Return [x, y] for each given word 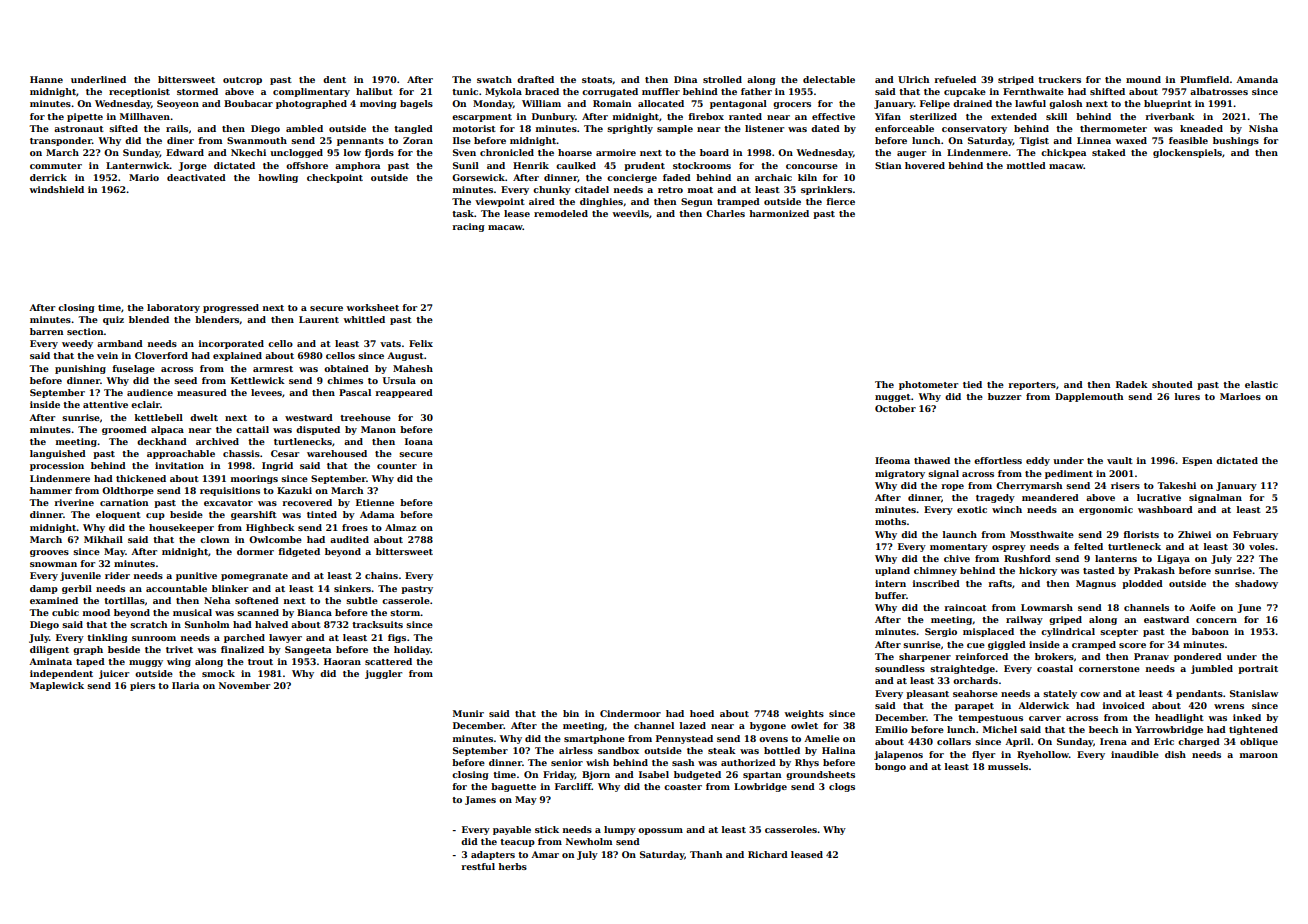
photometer [928, 385]
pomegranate [254, 577]
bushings [1236, 141]
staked [1109, 152]
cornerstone [1109, 669]
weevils [630, 213]
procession [57, 466]
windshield [56, 189]
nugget [893, 398]
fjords [379, 153]
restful [478, 866]
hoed [702, 713]
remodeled [561, 213]
